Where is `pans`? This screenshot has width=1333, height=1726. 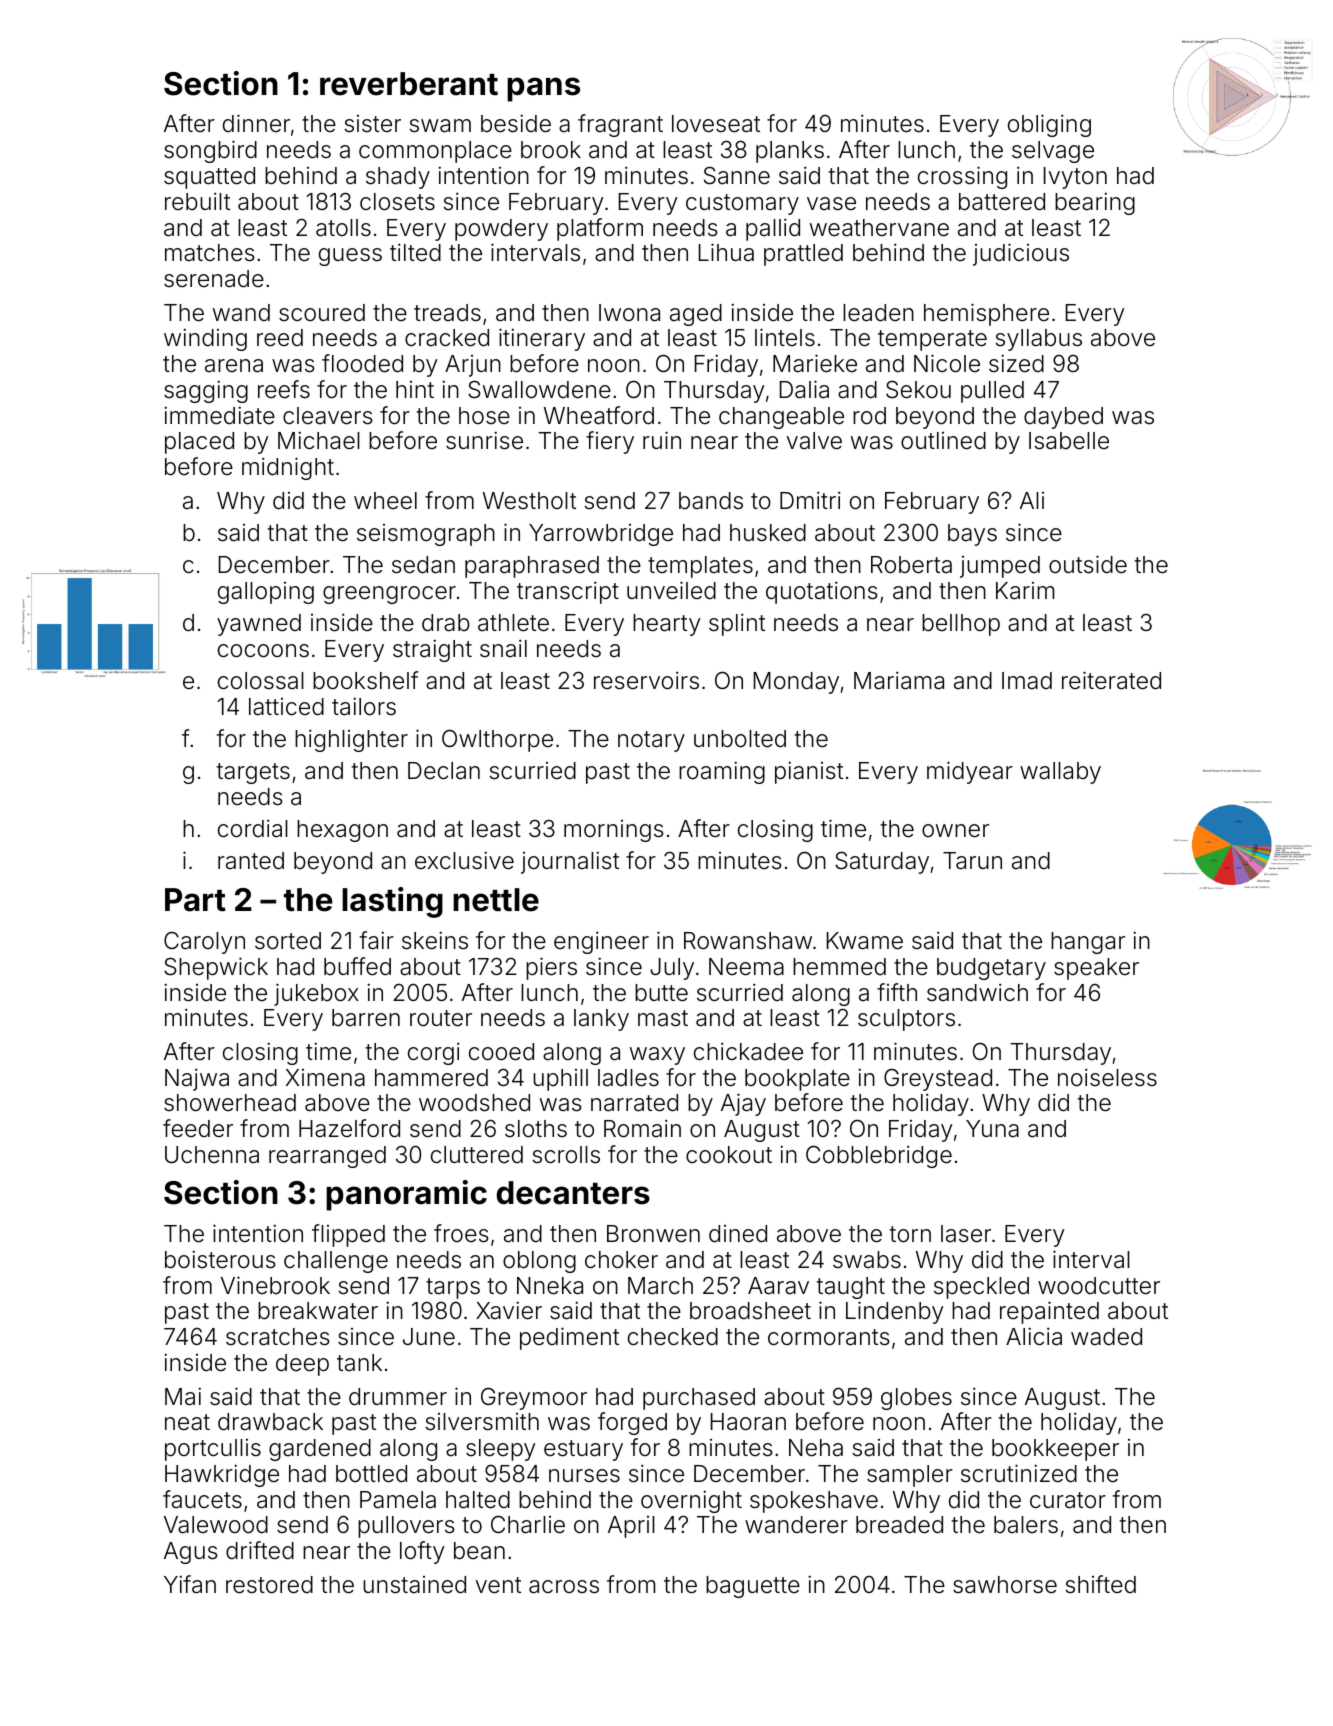 pans is located at coordinates (543, 89).
